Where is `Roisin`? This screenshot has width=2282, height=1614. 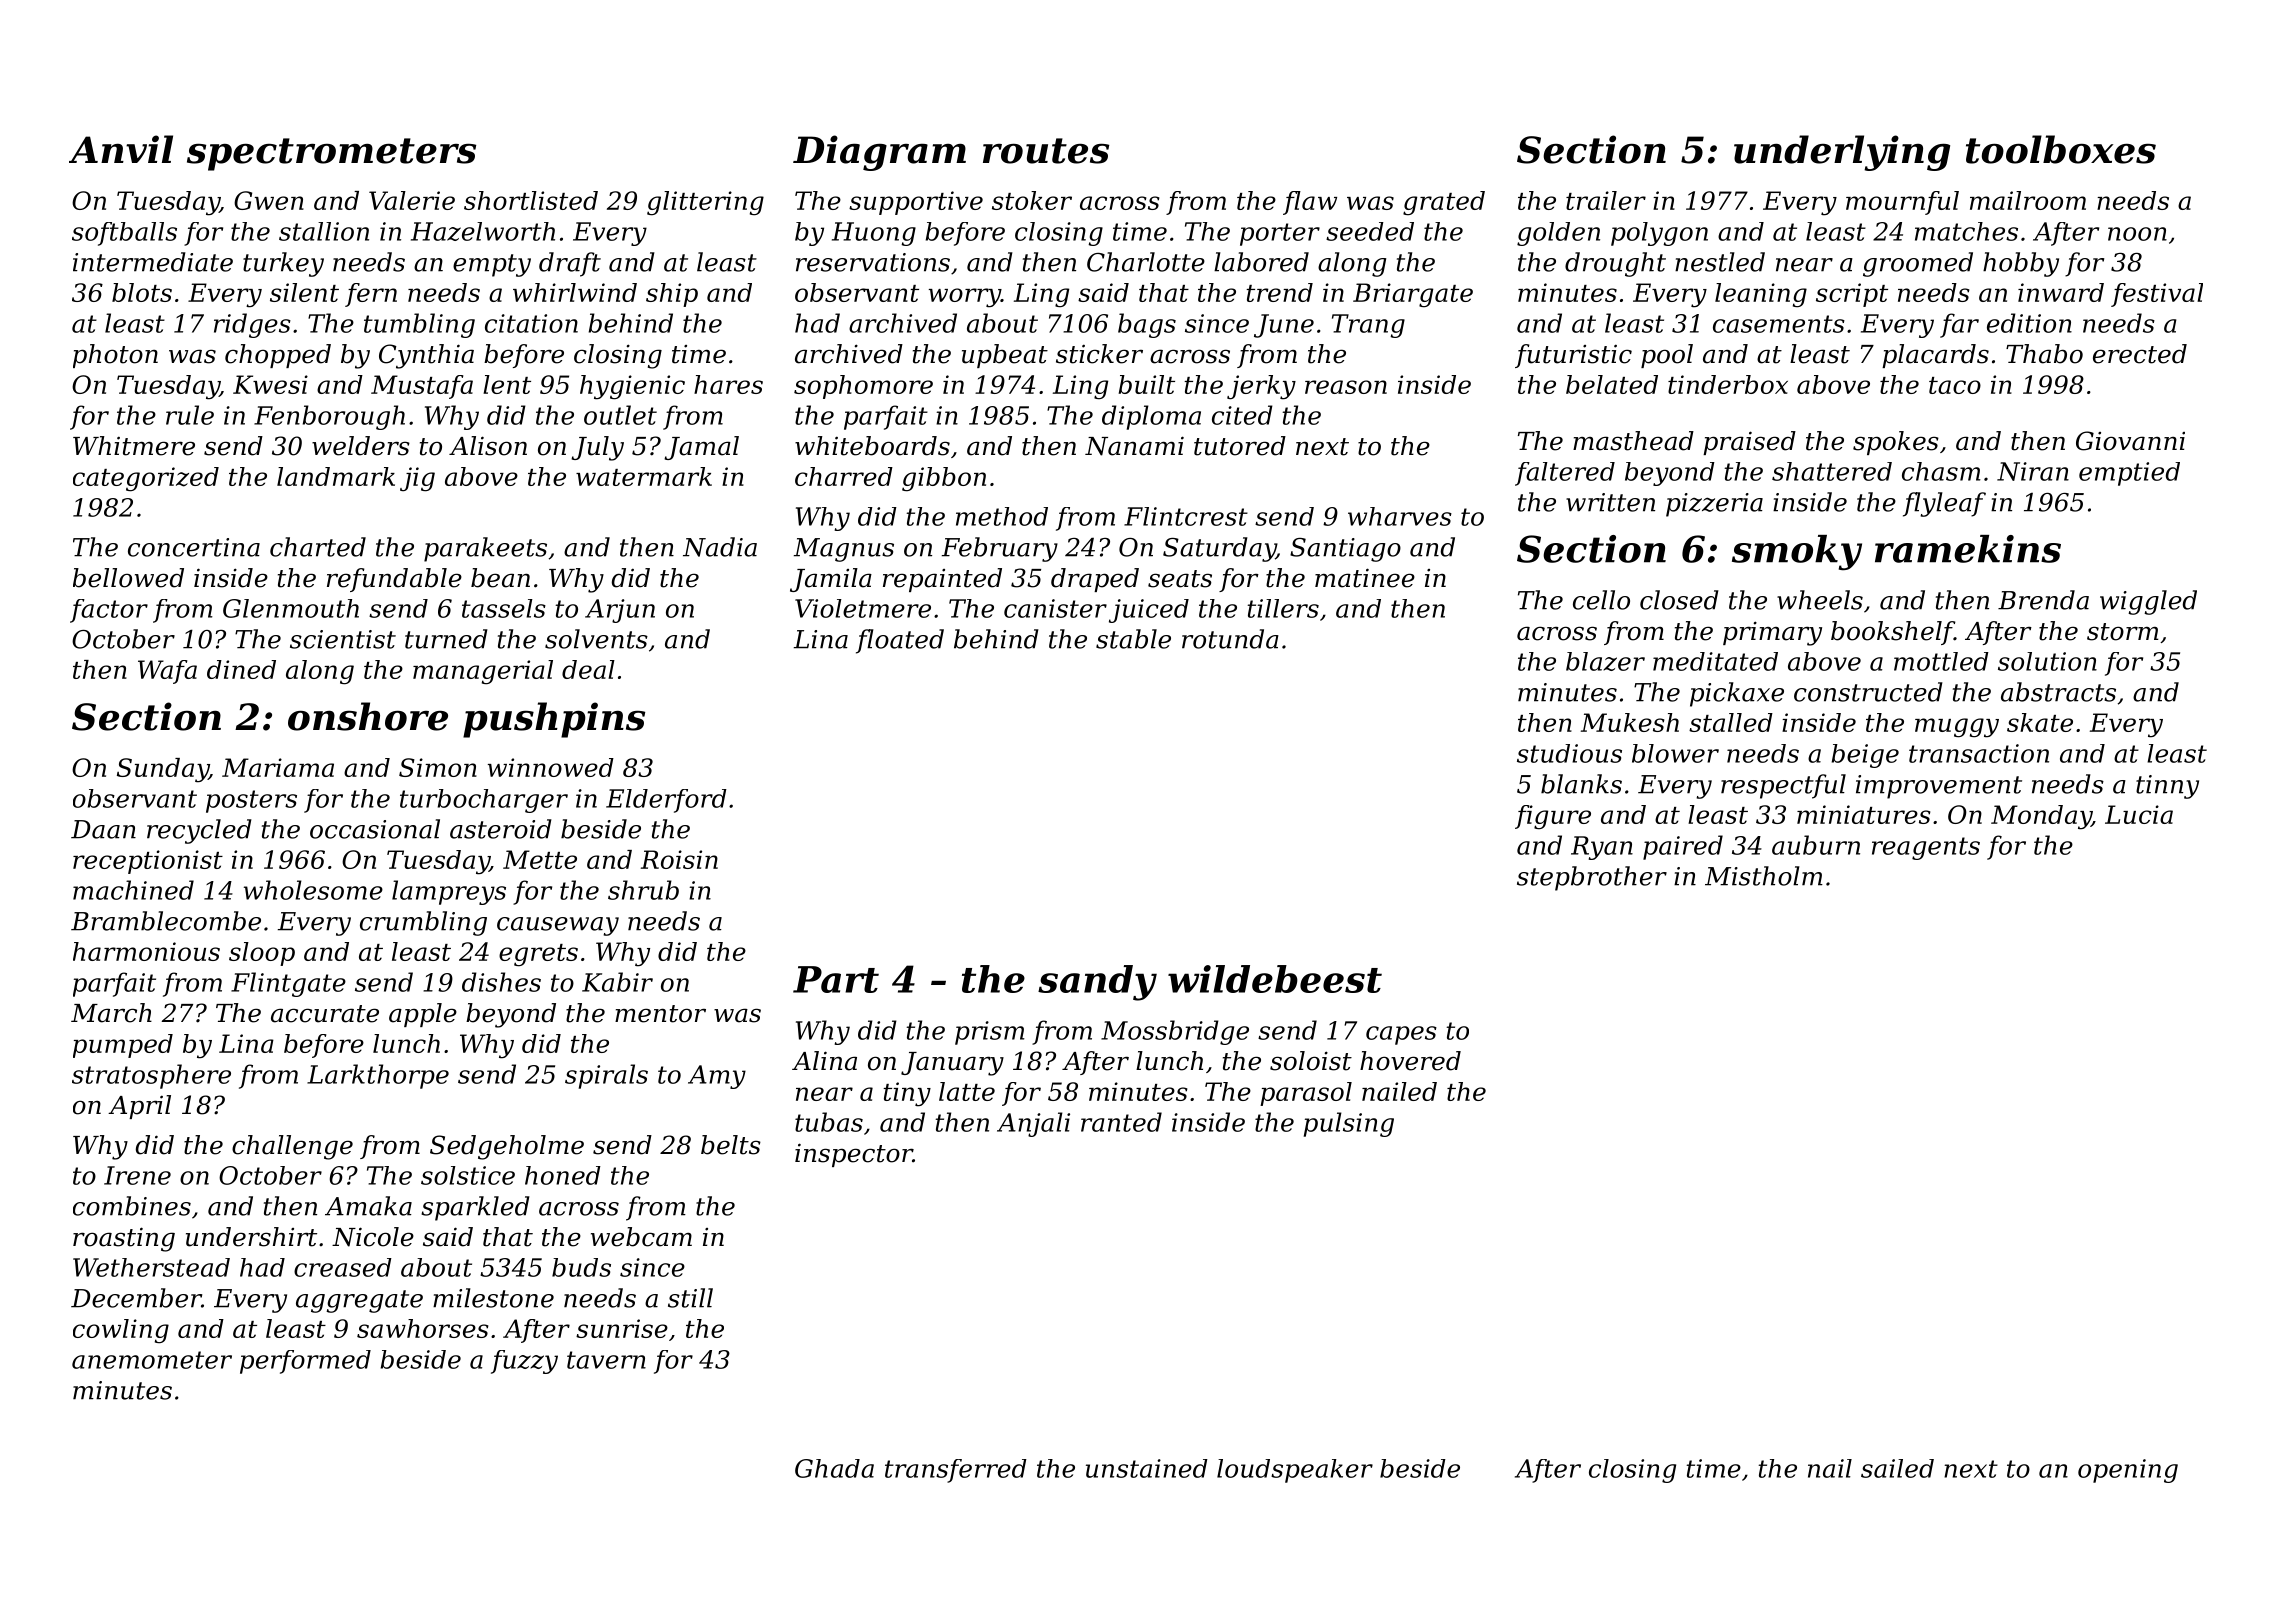
Roisin is located at coordinates (679, 859).
